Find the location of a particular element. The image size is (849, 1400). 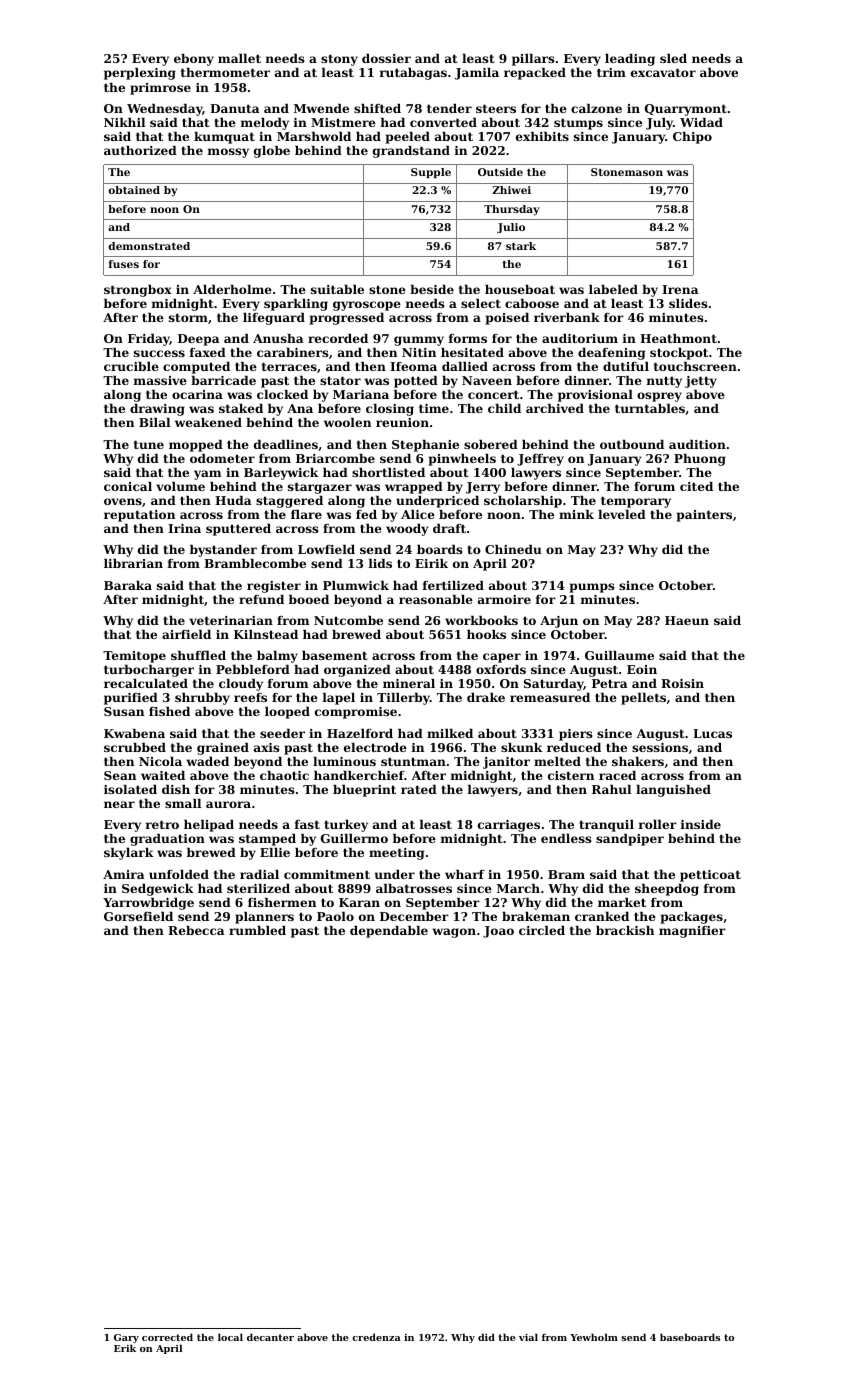

petticoat is located at coordinates (710, 876).
